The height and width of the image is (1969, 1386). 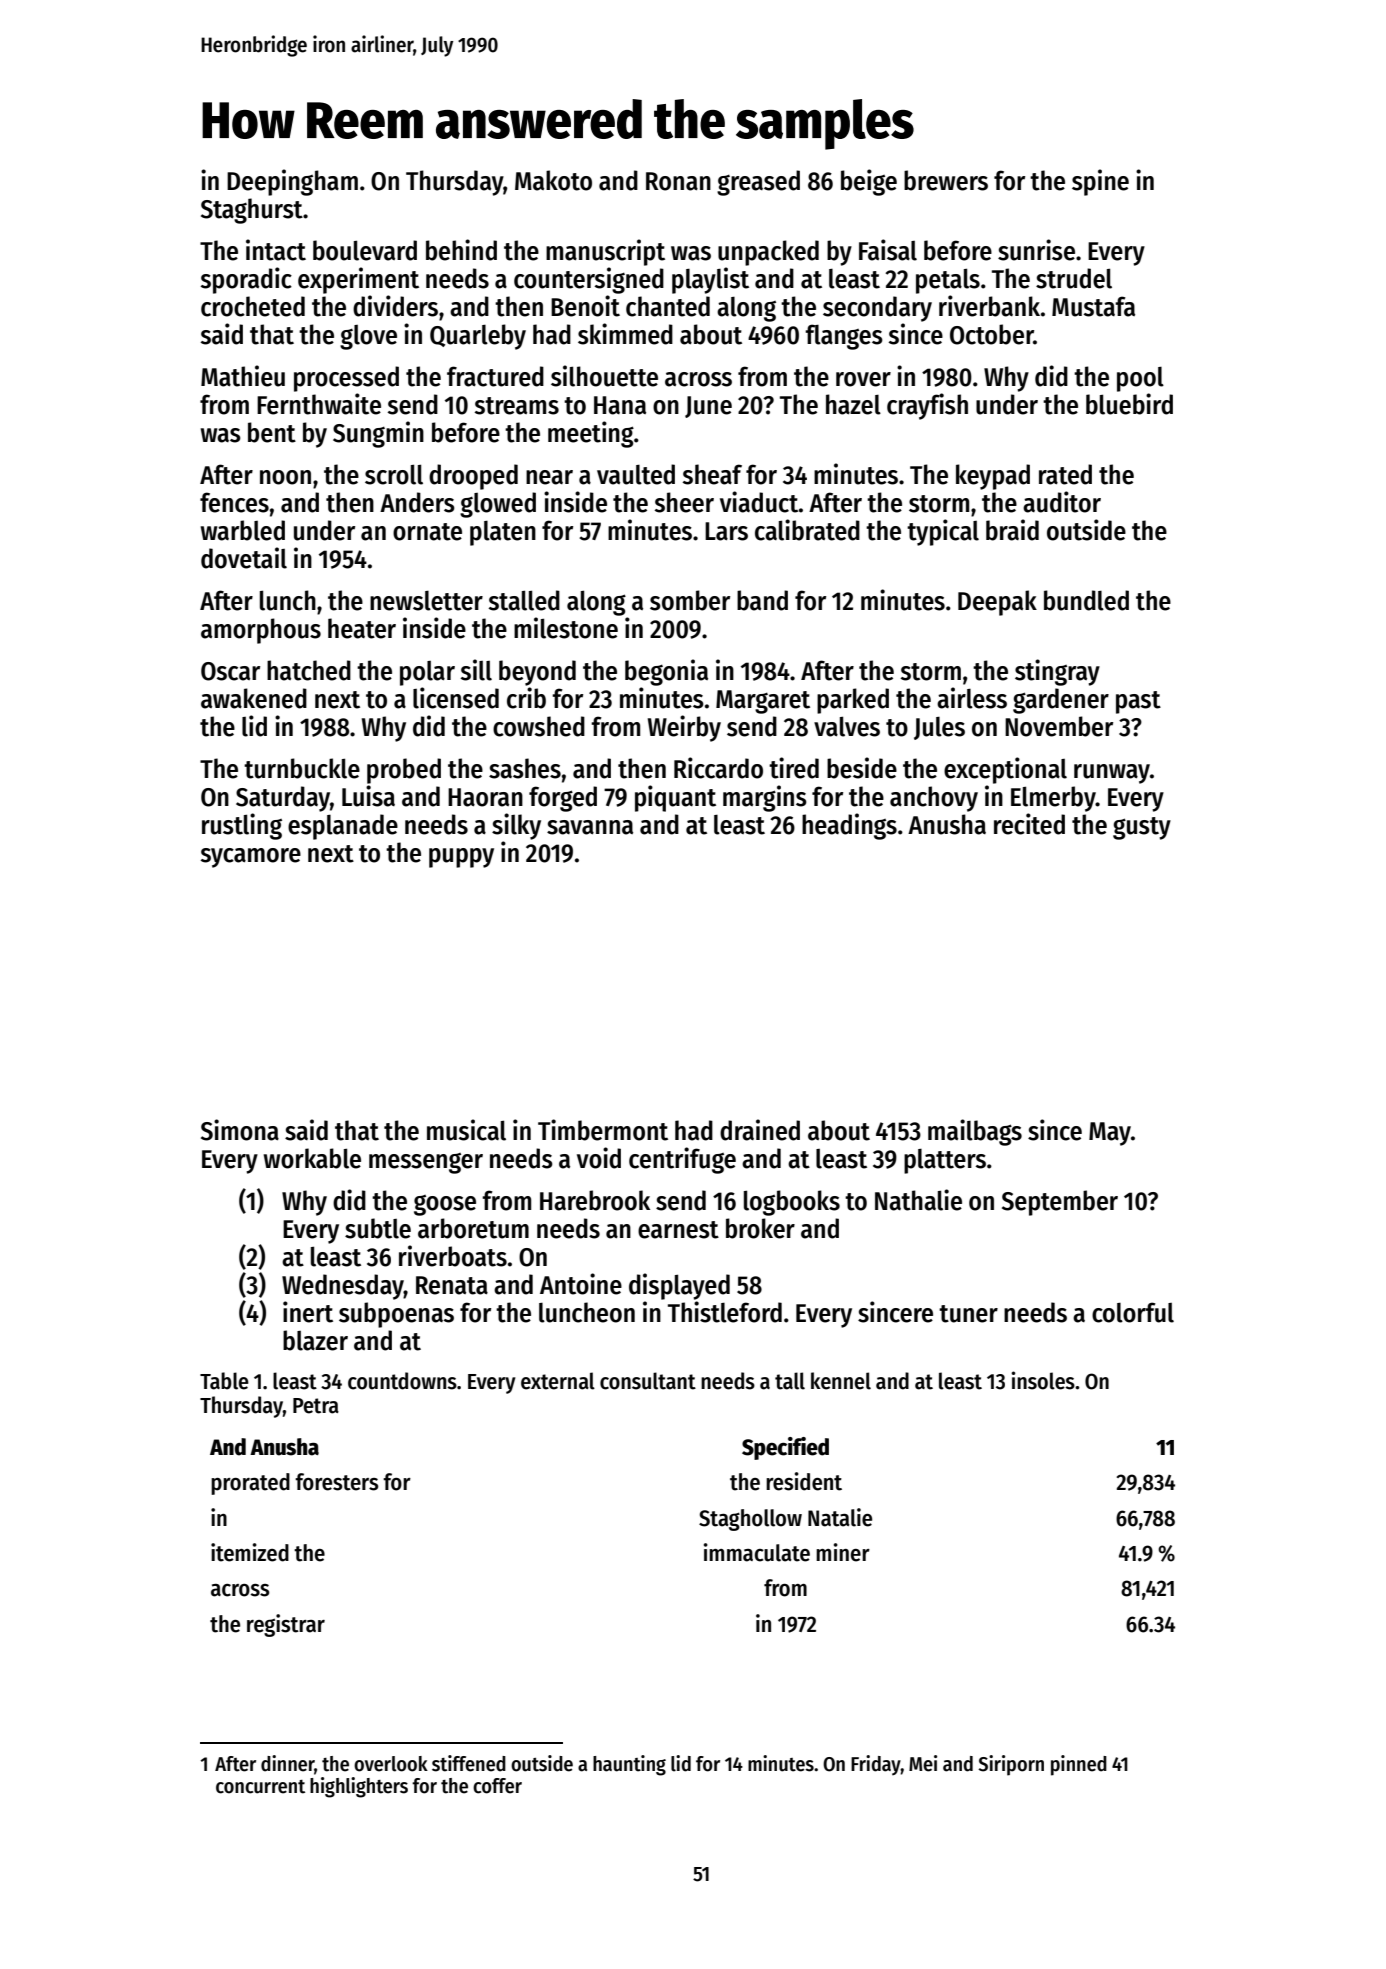 I want to click on earnest, so click(x=678, y=1230).
